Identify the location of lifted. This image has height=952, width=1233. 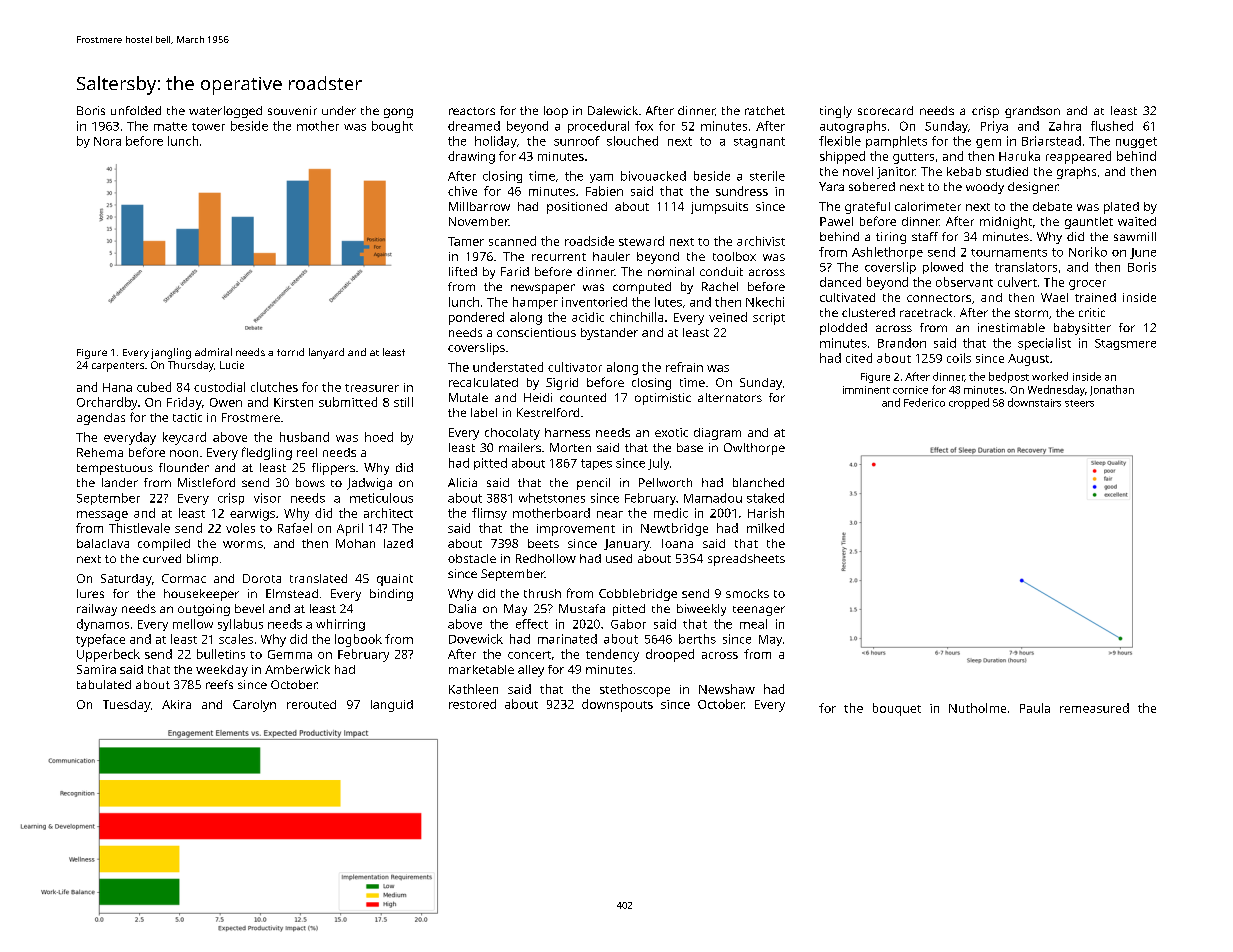
(463, 271).
